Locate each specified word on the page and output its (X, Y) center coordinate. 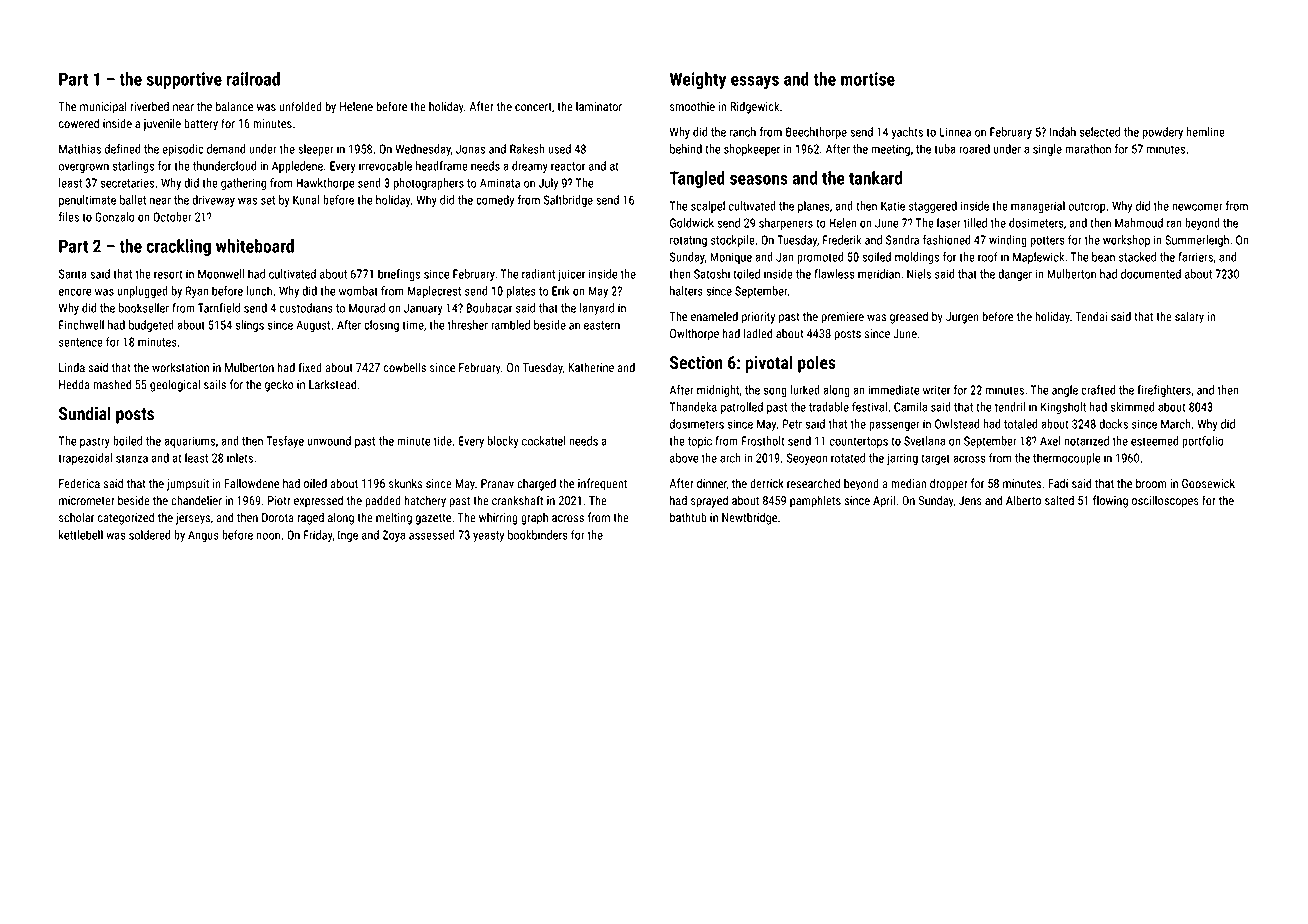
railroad (253, 79)
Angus (203, 536)
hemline (1206, 132)
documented (1151, 274)
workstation (180, 367)
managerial (1038, 207)
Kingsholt (1063, 408)
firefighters (1164, 391)
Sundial (85, 413)
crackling (178, 247)
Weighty (698, 80)
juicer (571, 275)
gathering (243, 184)
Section (696, 363)
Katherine (591, 367)
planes (814, 207)
